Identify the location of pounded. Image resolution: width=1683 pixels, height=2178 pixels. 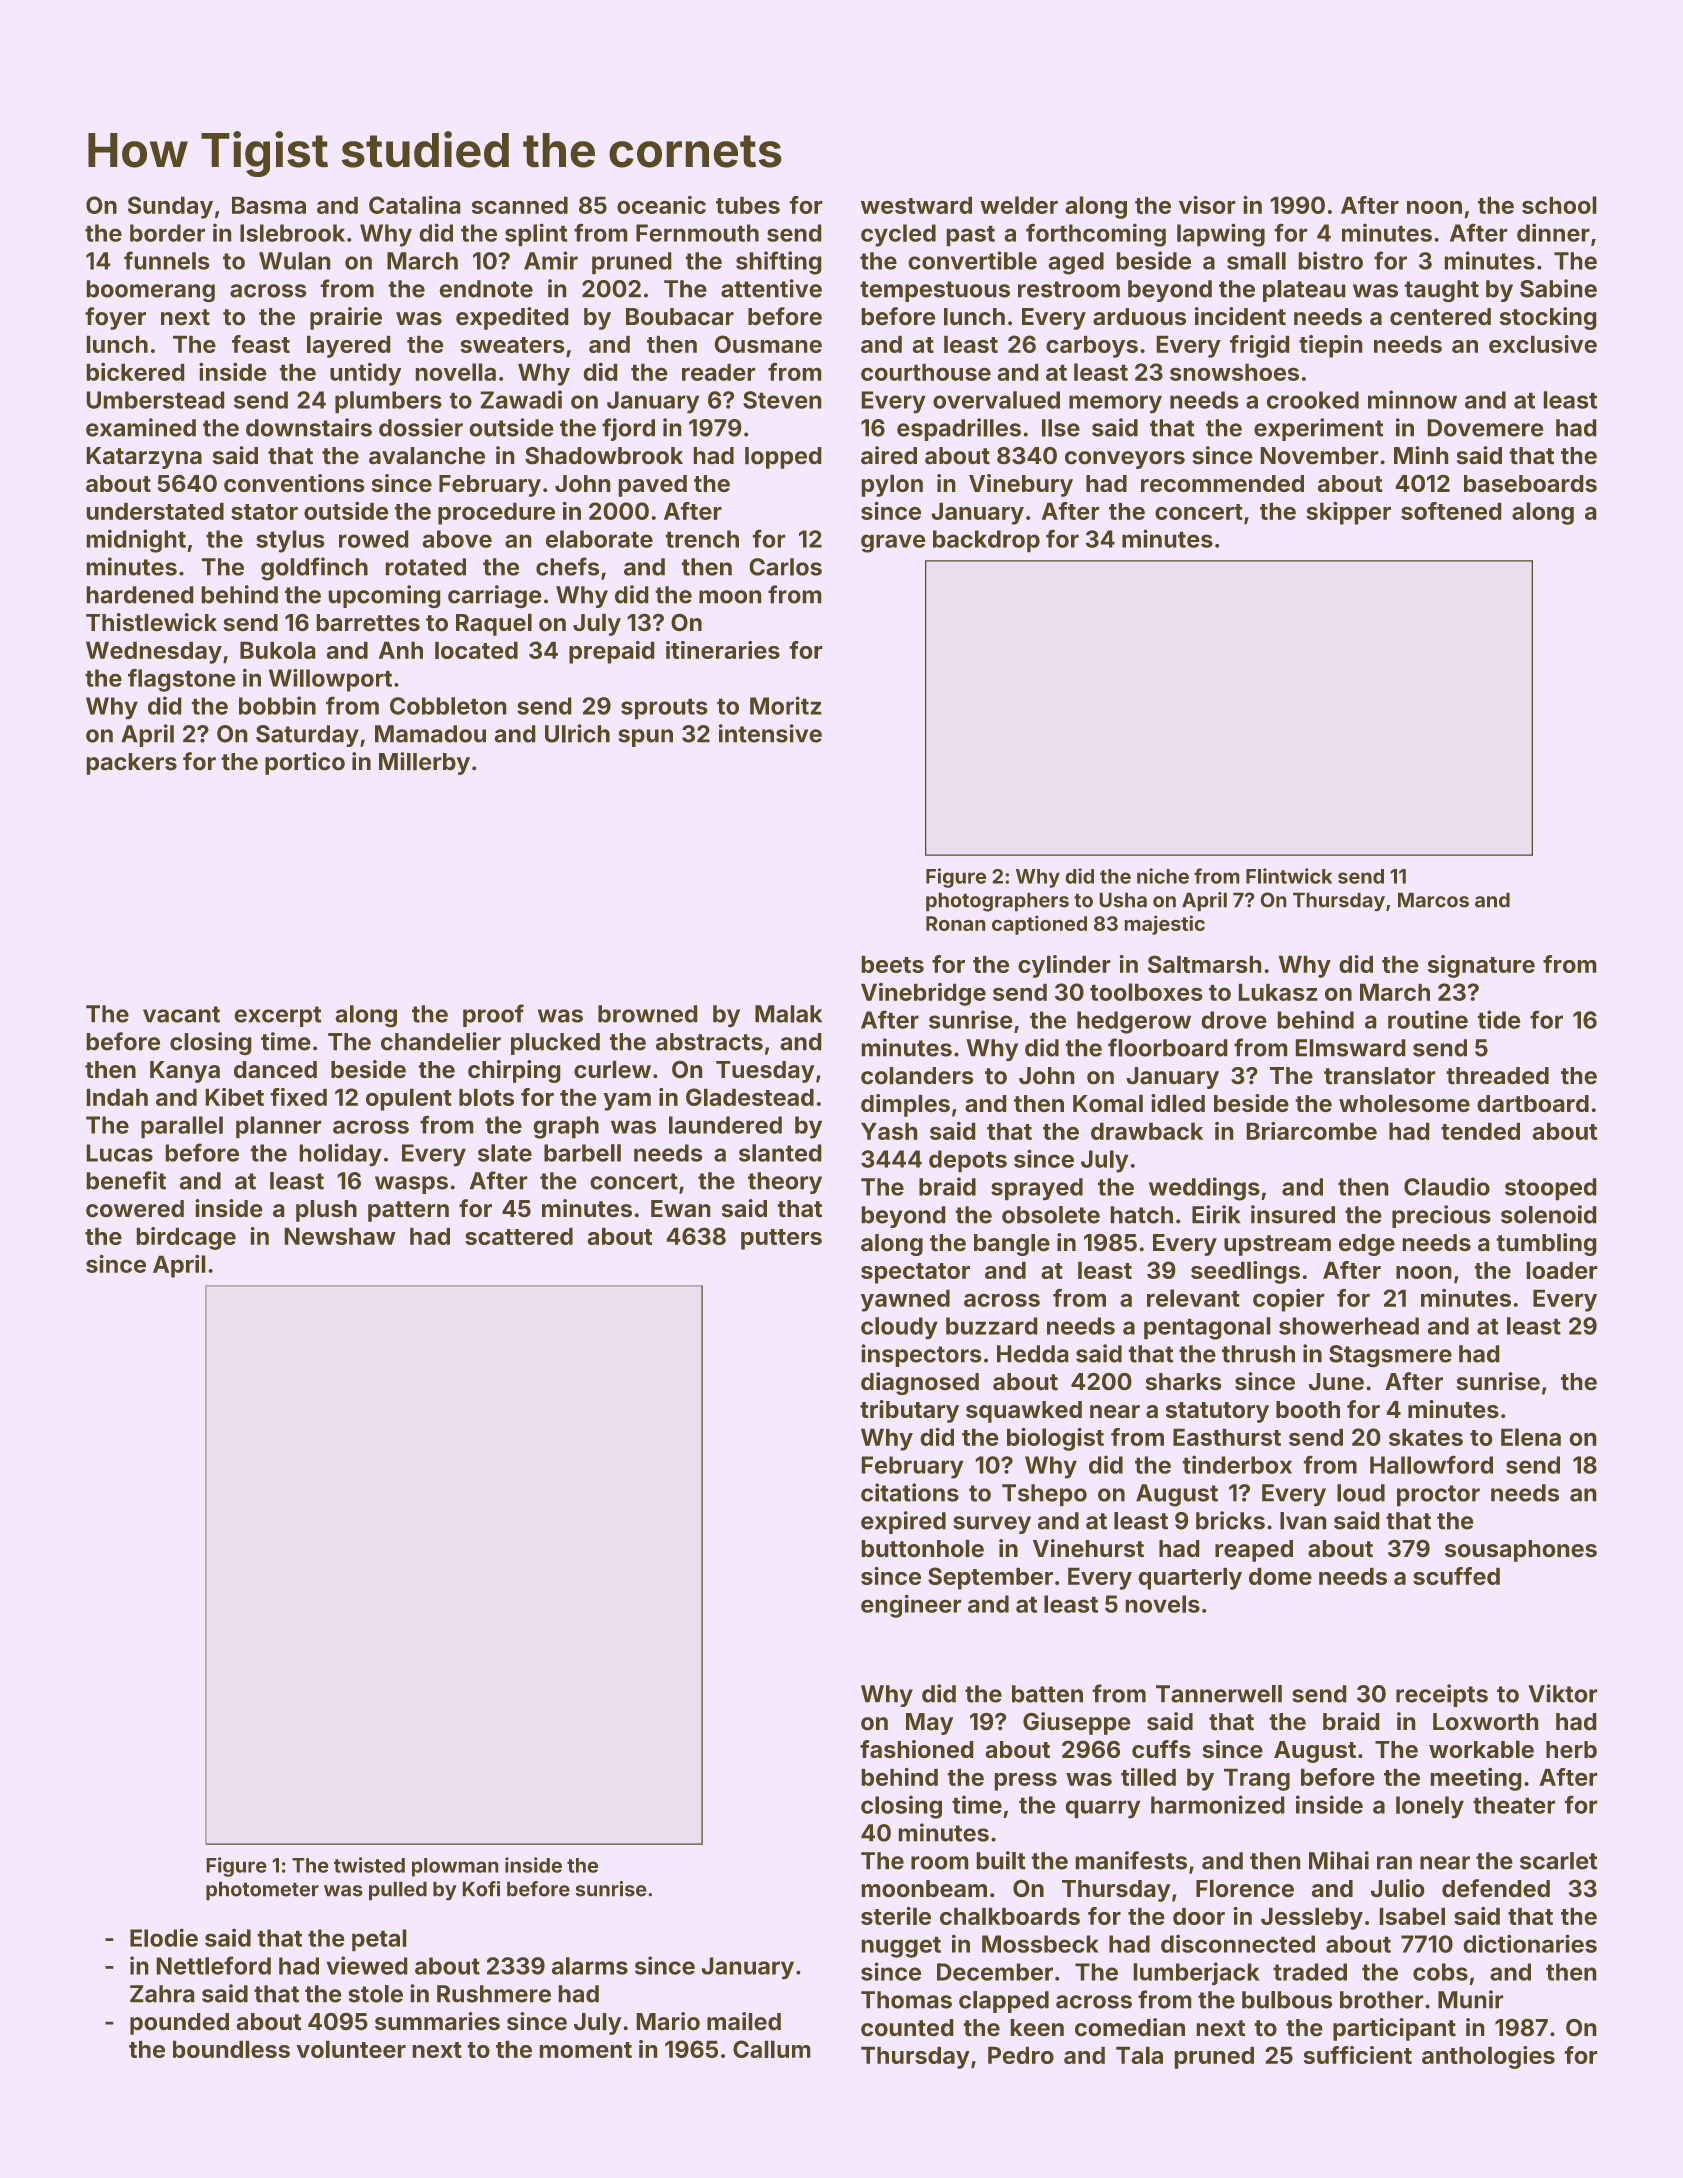
(179, 2024).
